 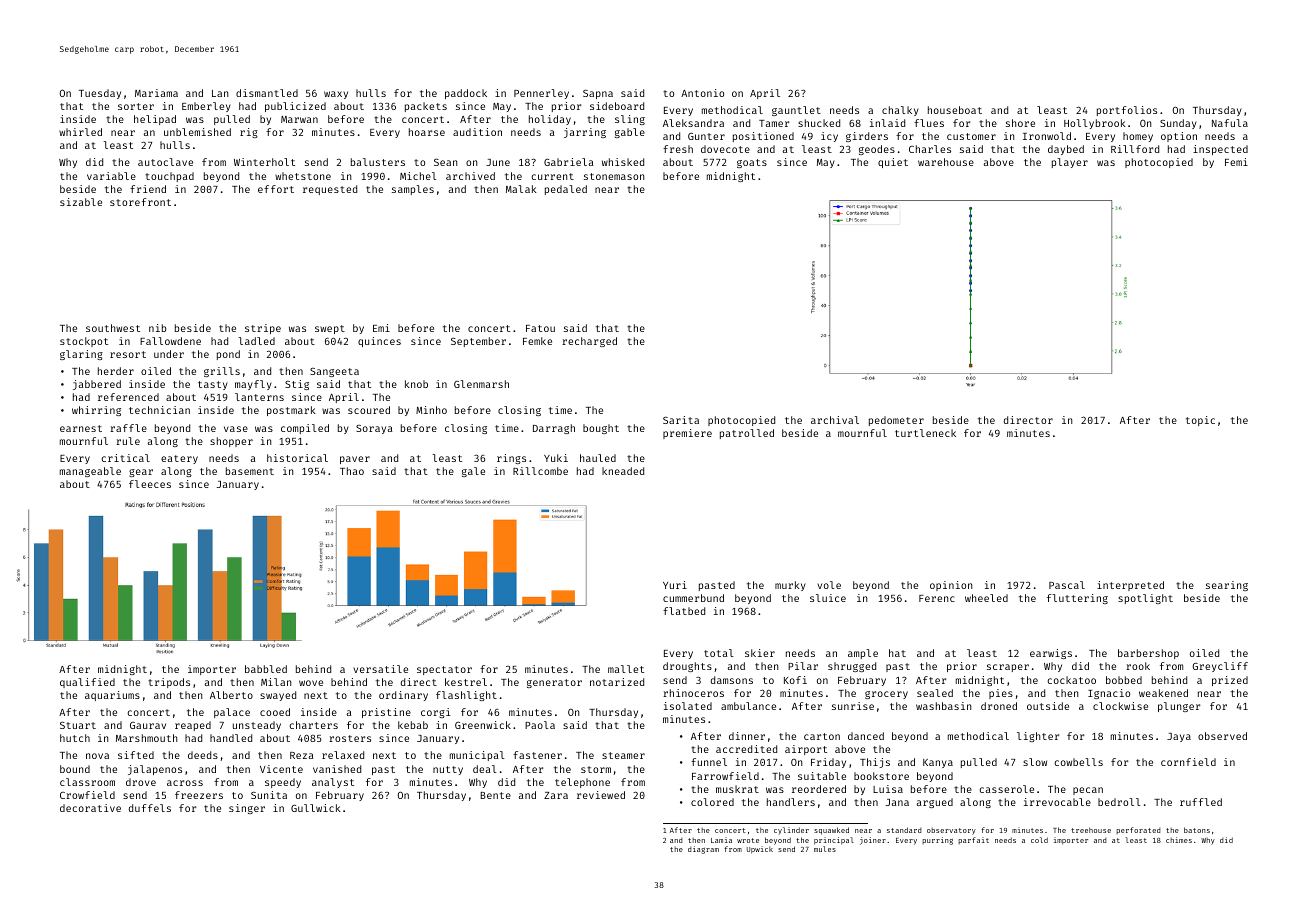 What do you see at coordinates (197, 132) in the screenshot?
I see `unblemished` at bounding box center [197, 132].
